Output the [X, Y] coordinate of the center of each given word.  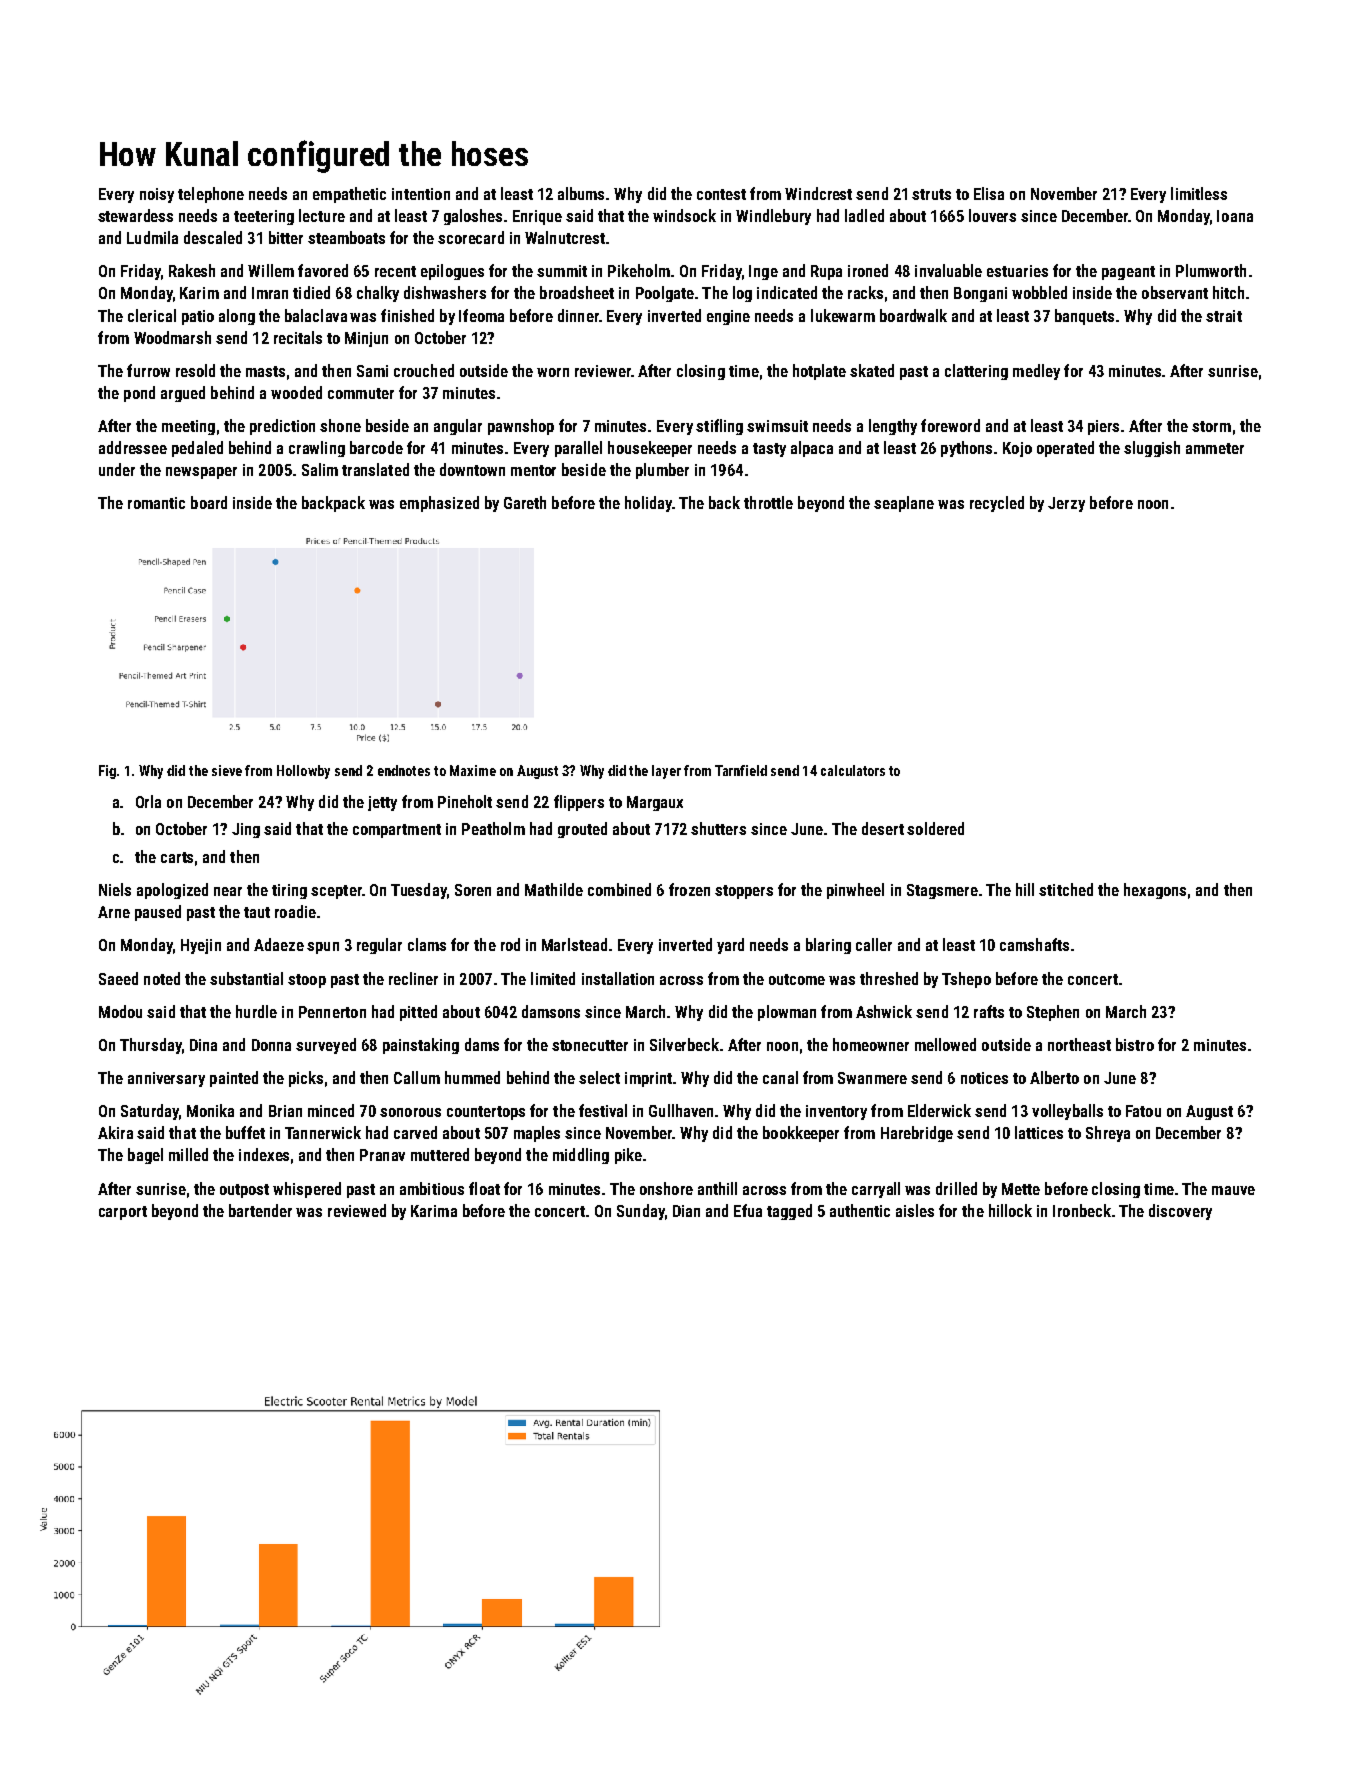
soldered [935, 828]
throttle [768, 502]
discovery [1180, 1212]
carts [177, 857]
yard [730, 946]
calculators [853, 770]
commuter [361, 393]
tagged [789, 1212]
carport [123, 1213]
